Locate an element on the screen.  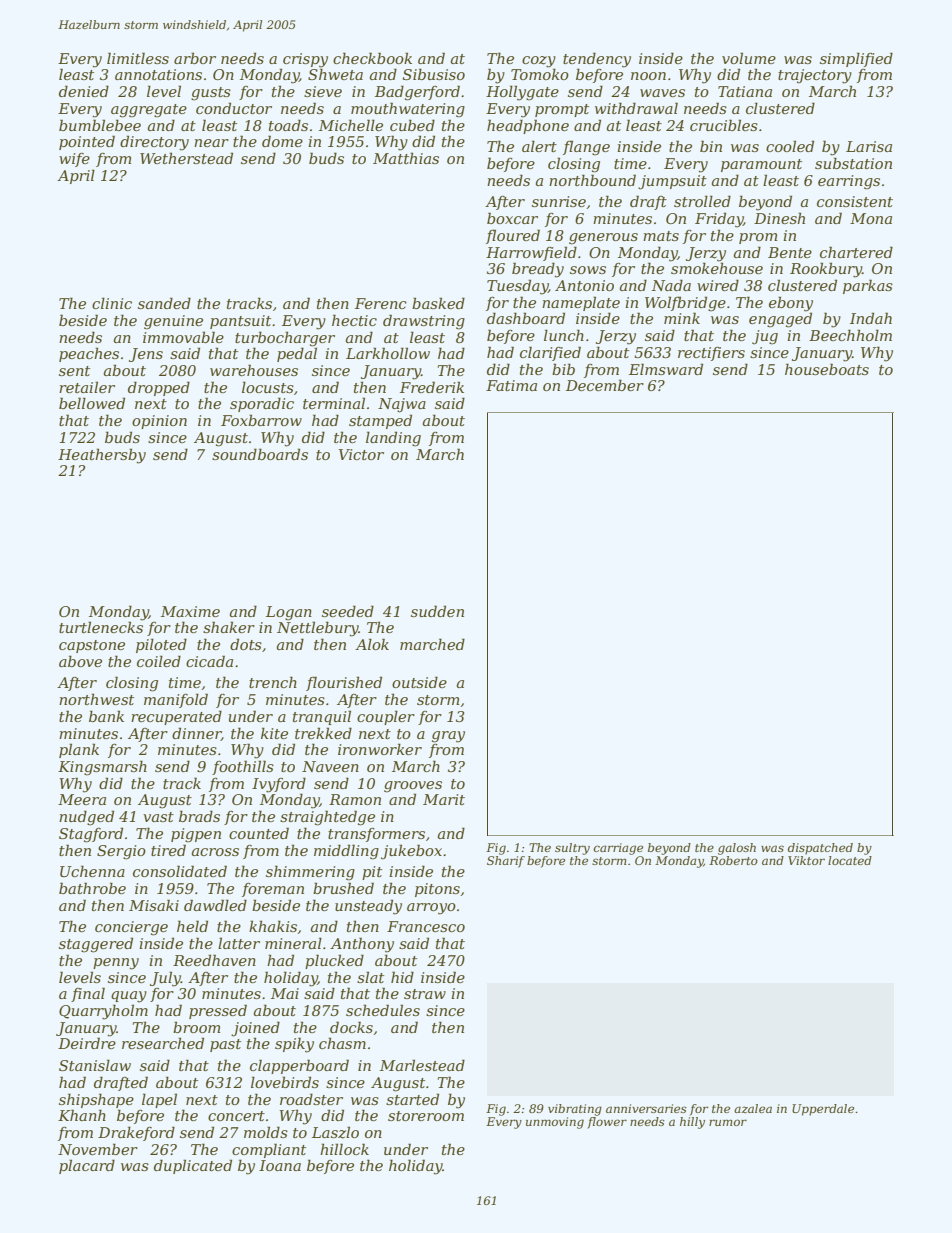
opinion is located at coordinates (159, 422).
